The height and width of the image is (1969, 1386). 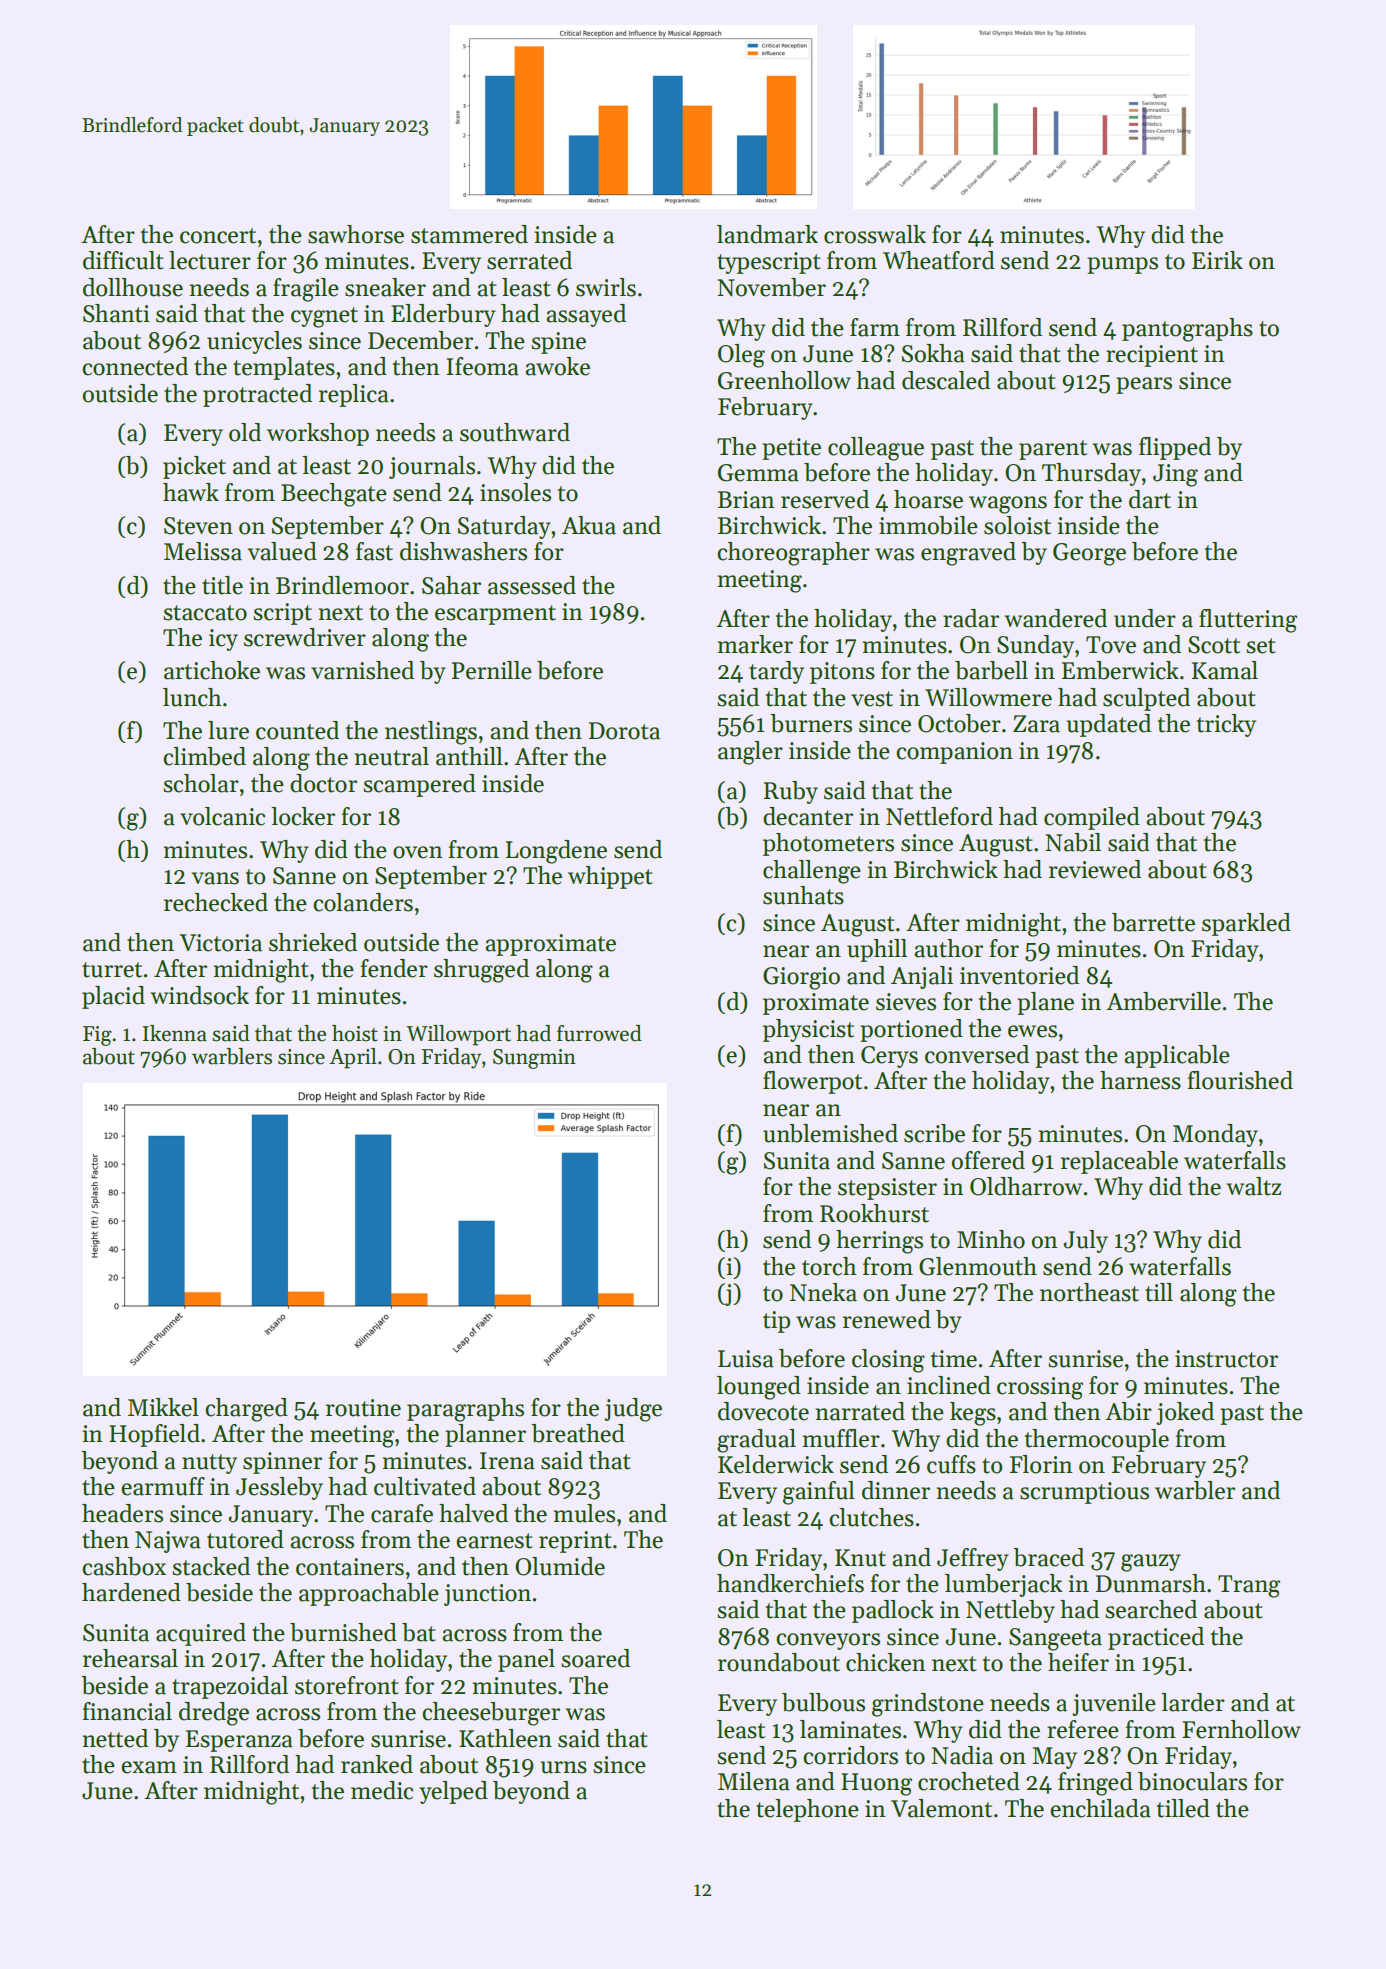 What do you see at coordinates (220, 943) in the image?
I see `Victoria` at bounding box center [220, 943].
